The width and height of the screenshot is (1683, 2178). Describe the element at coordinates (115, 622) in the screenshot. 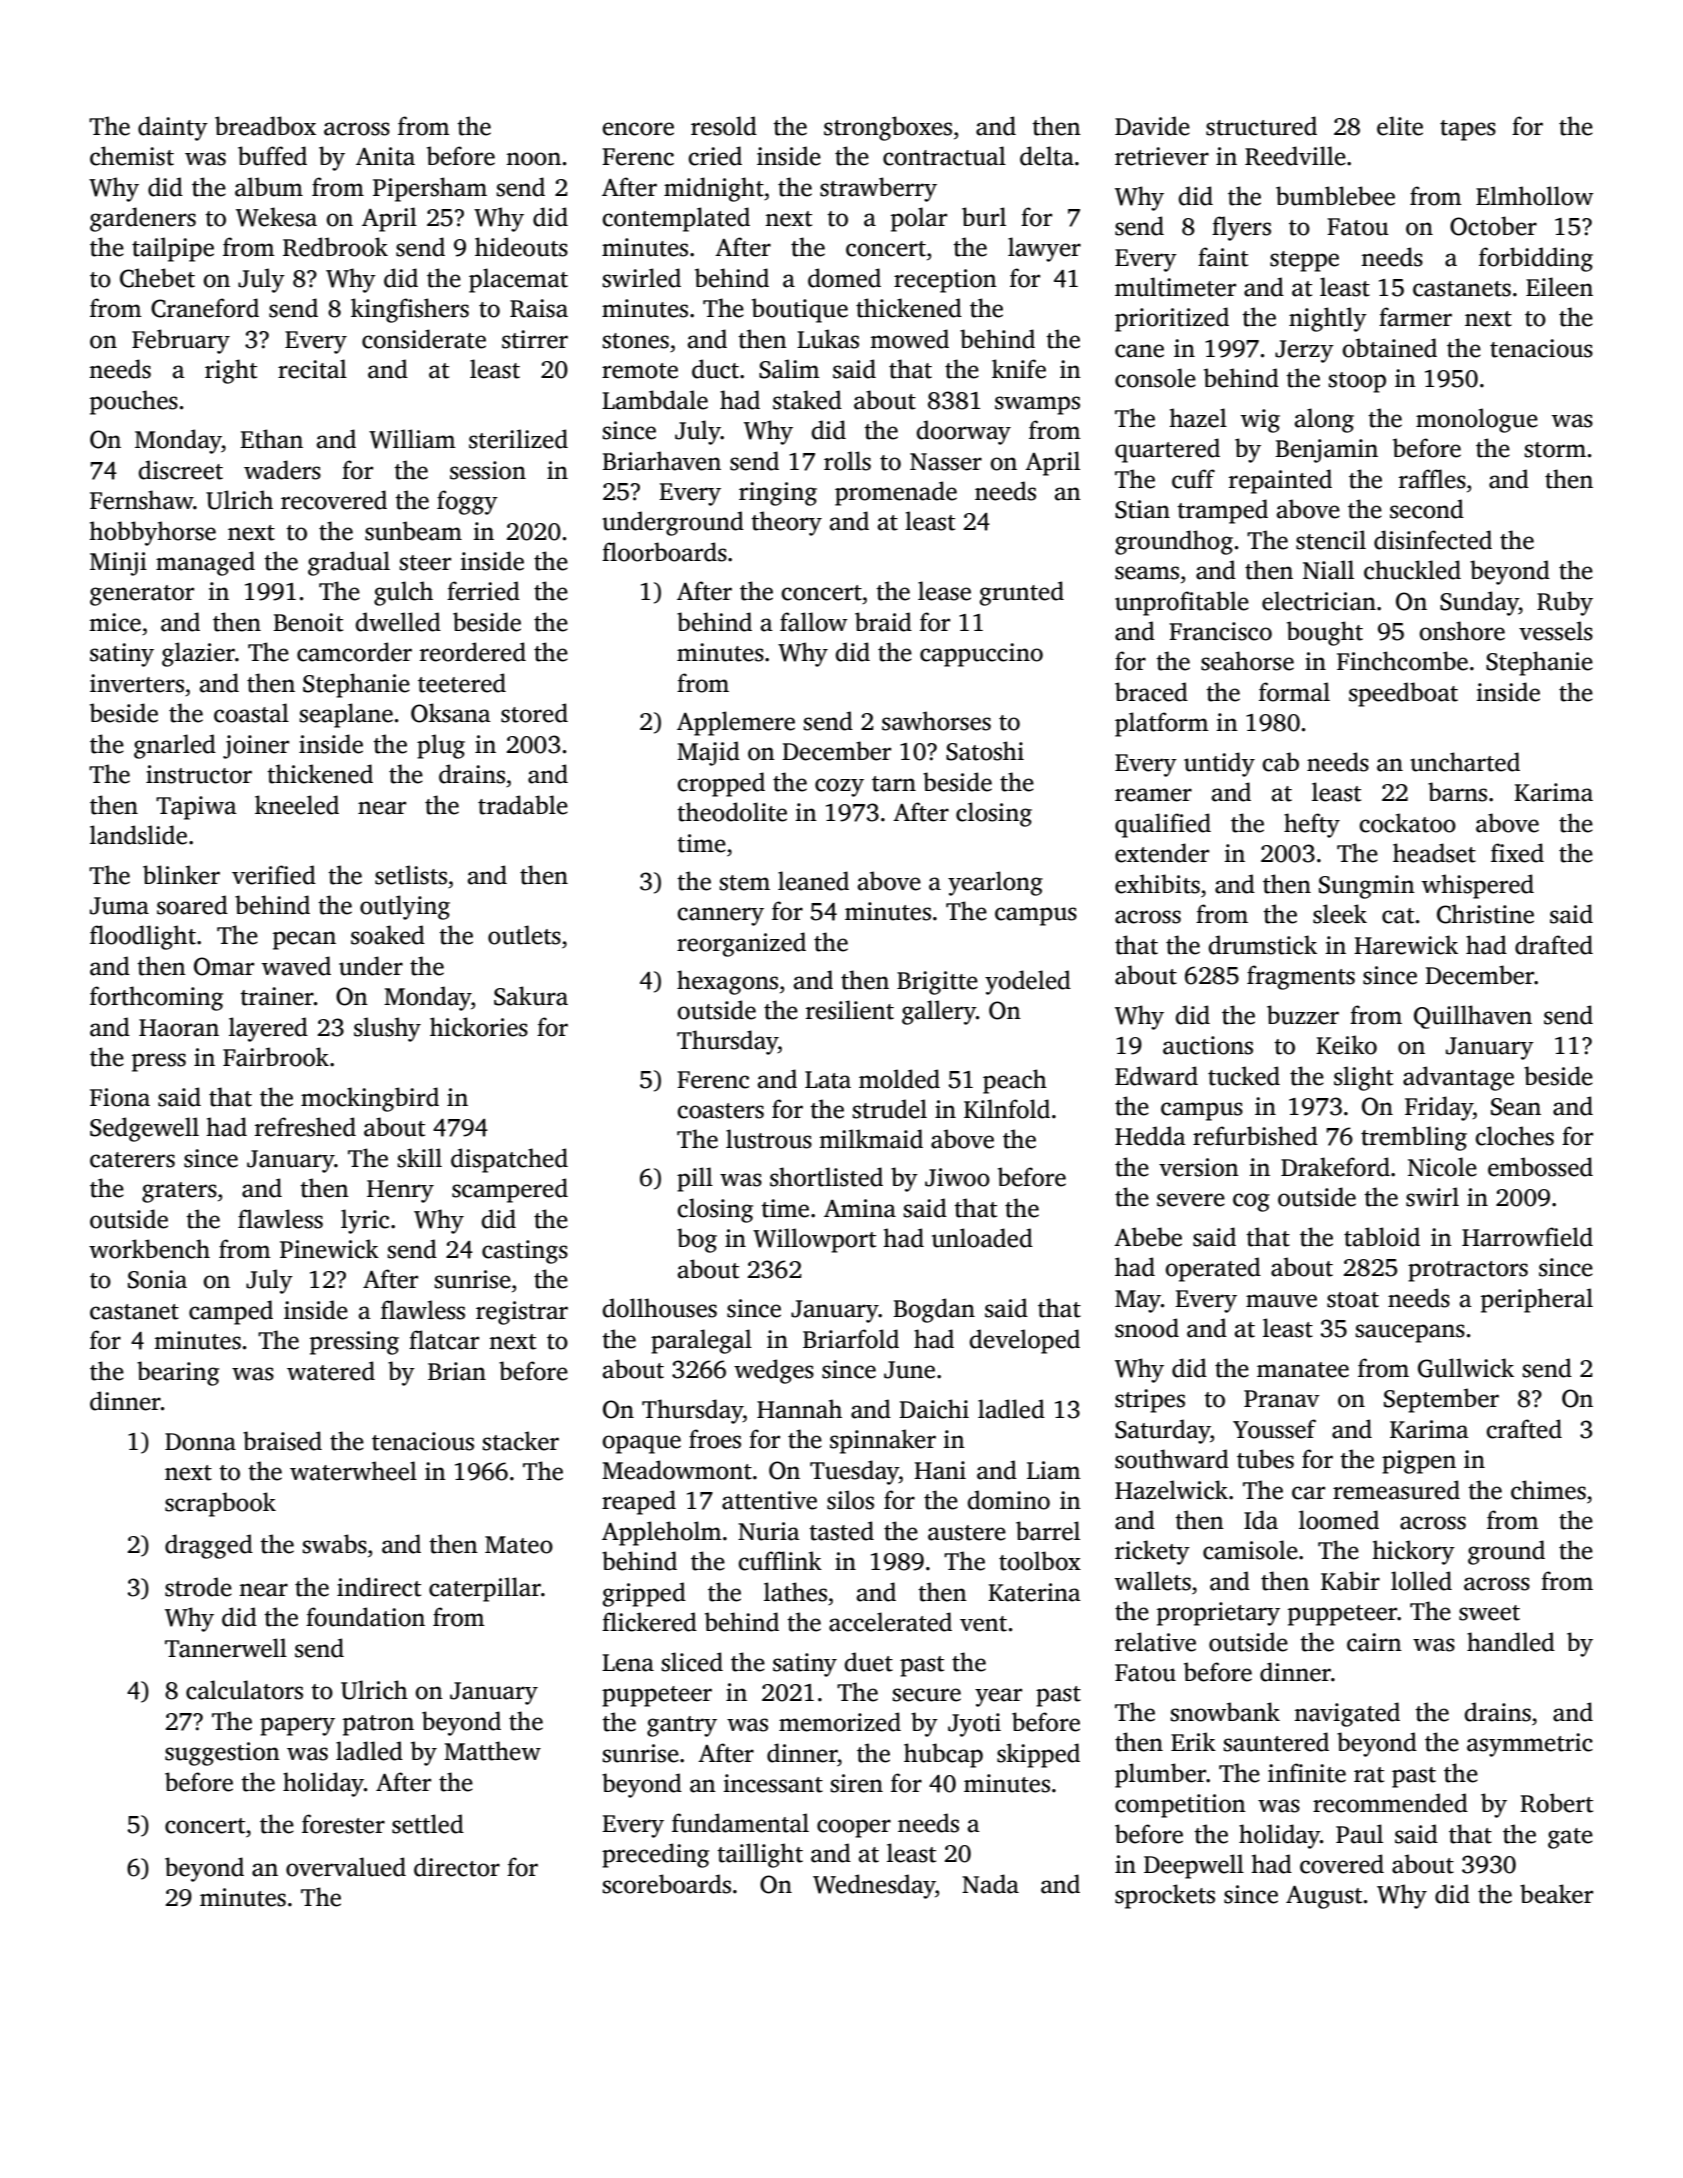

I see `mice` at that location.
